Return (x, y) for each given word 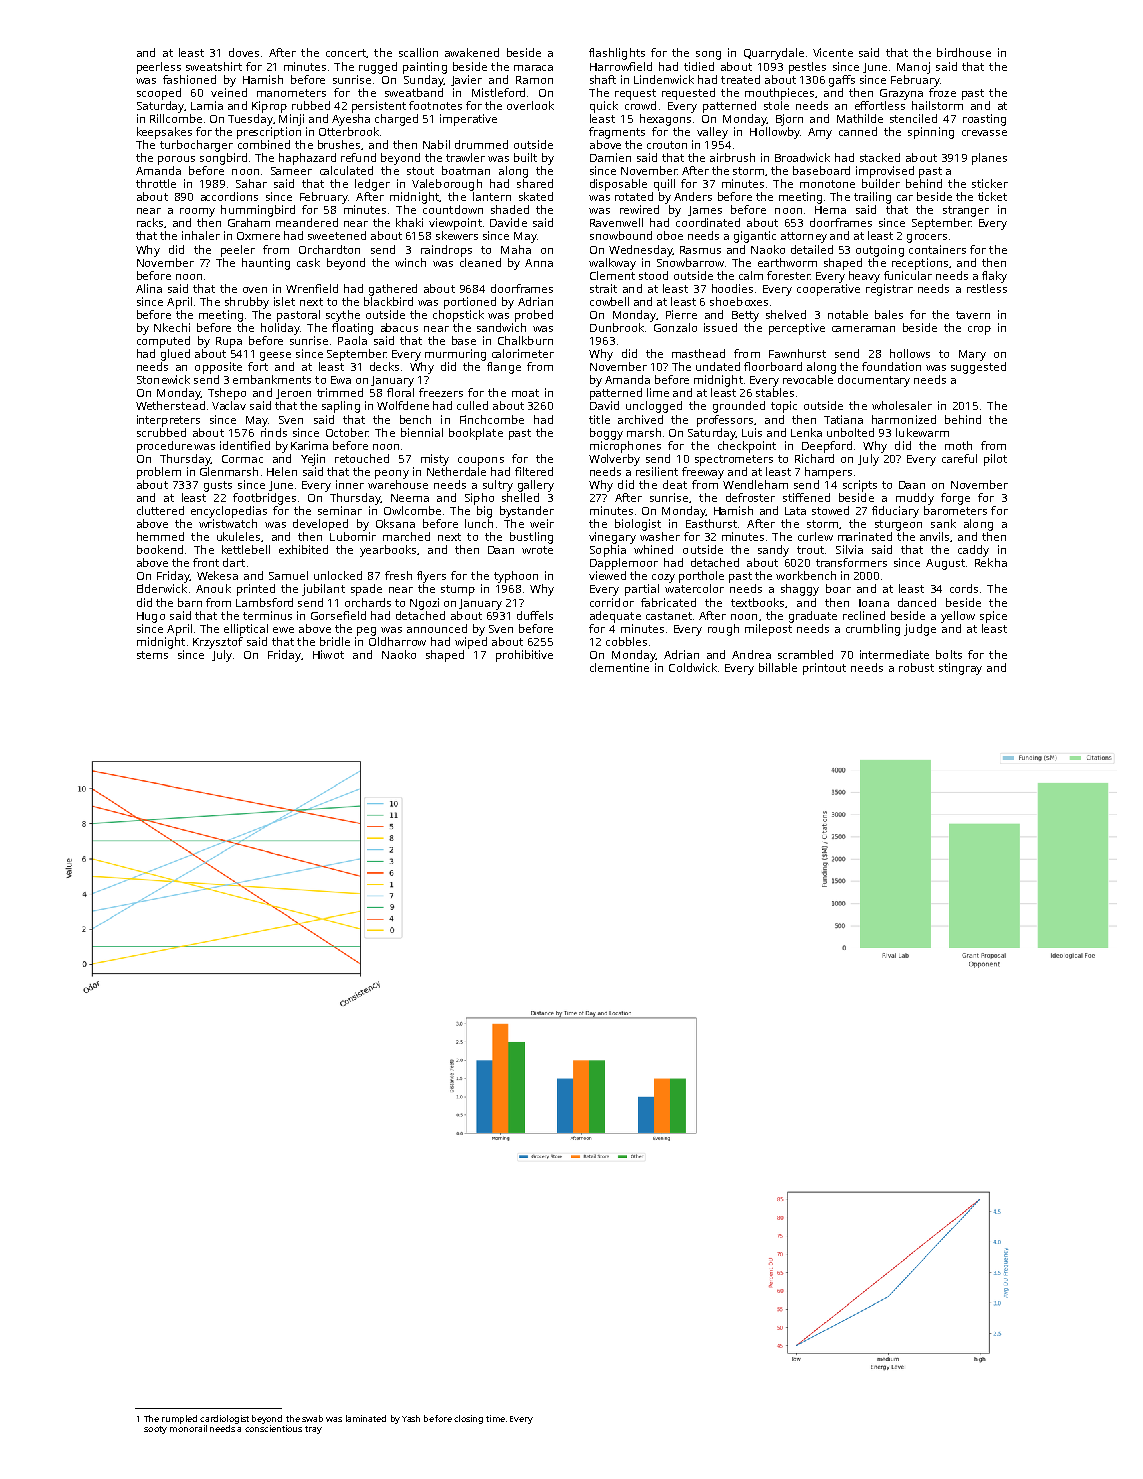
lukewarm (922, 432)
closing (468, 1419)
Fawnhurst (797, 353)
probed (534, 316)
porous (176, 160)
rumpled (179, 1419)
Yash (411, 1418)
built (525, 157)
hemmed (160, 536)
